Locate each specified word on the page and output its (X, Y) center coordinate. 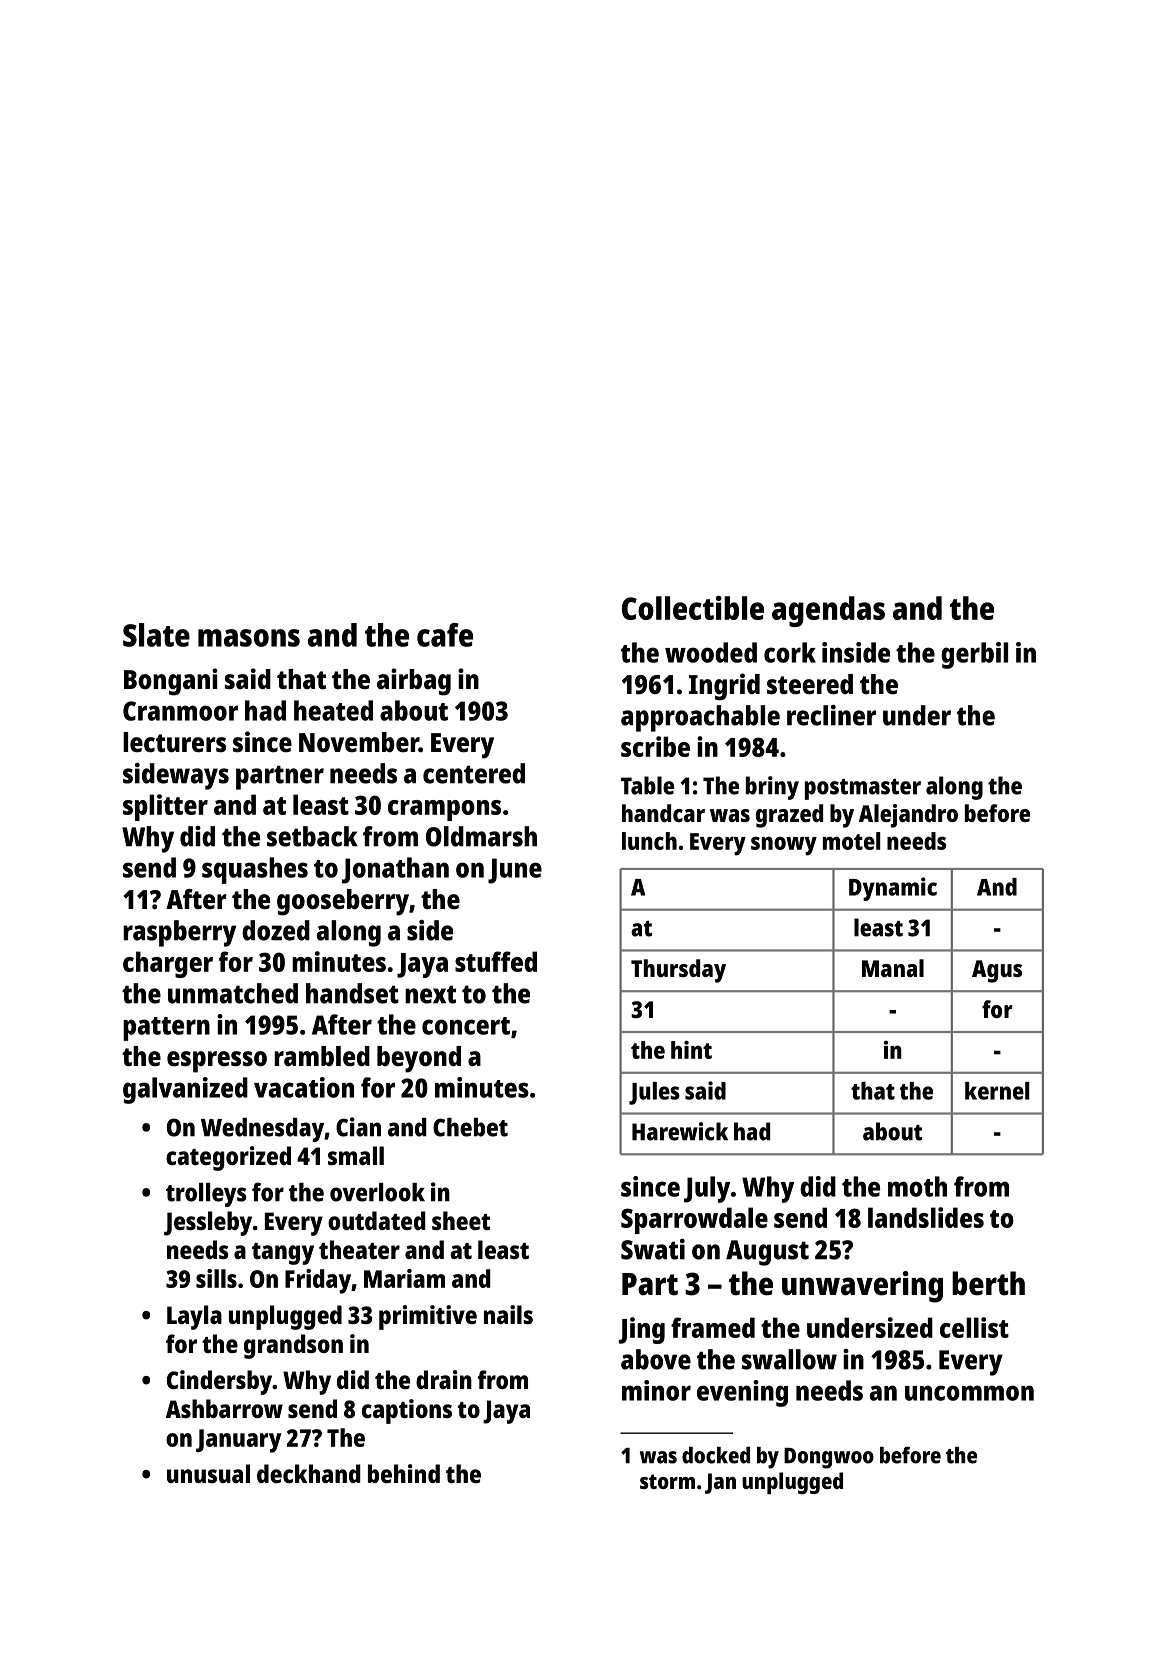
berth (988, 1283)
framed (713, 1327)
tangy (283, 1254)
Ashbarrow (224, 1408)
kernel (997, 1091)
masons (249, 638)
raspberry (179, 933)
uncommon (969, 1393)
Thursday (678, 971)
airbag (414, 682)
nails (508, 1314)
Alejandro (908, 816)
